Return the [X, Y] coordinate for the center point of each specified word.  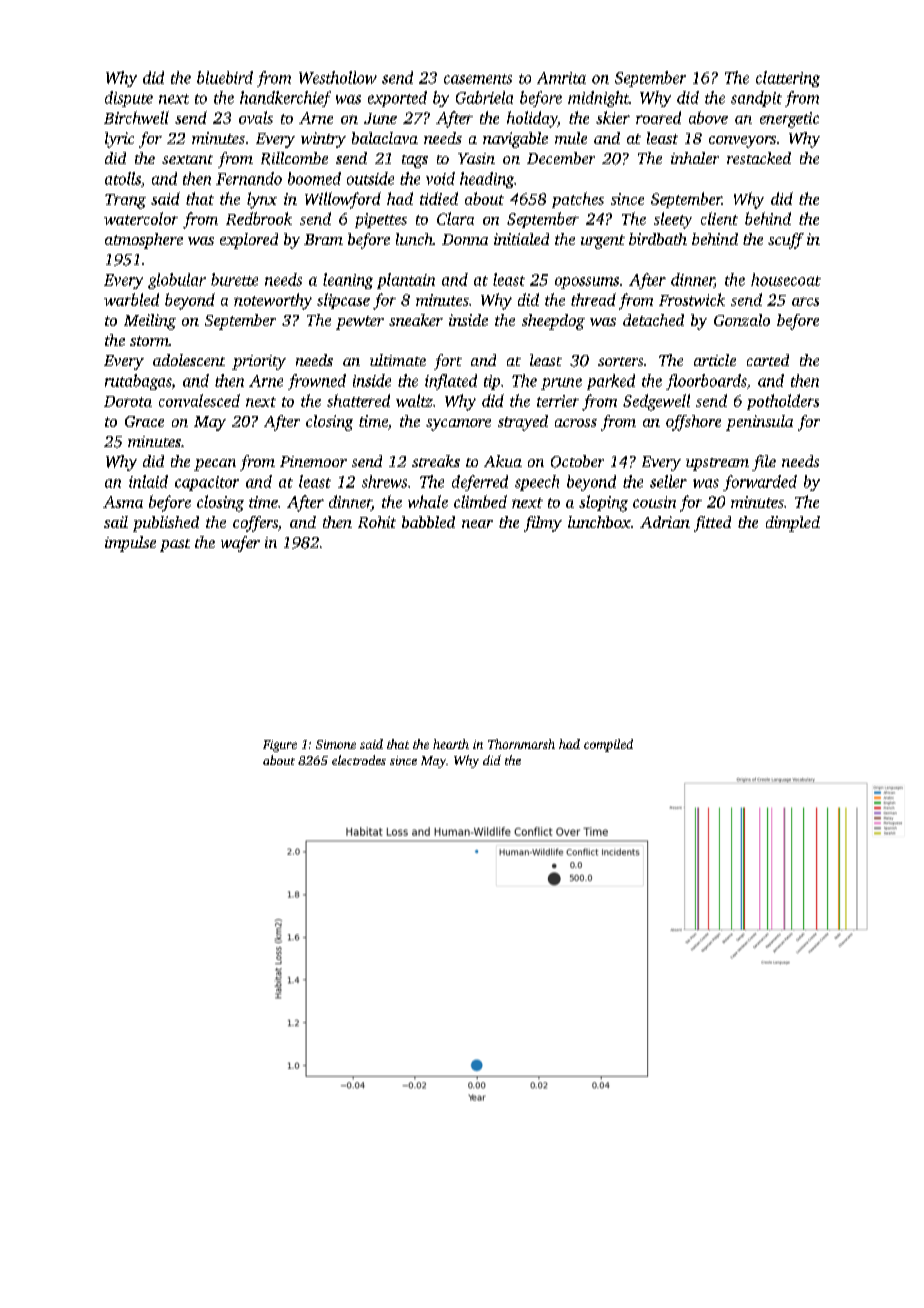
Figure [280, 746]
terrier [558, 401]
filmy [543, 524]
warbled [131, 299]
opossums [587, 283]
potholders [783, 402]
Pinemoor [313, 461]
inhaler [695, 158]
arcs [805, 301]
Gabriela [484, 97]
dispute [129, 99]
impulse [130, 544]
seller [668, 481]
